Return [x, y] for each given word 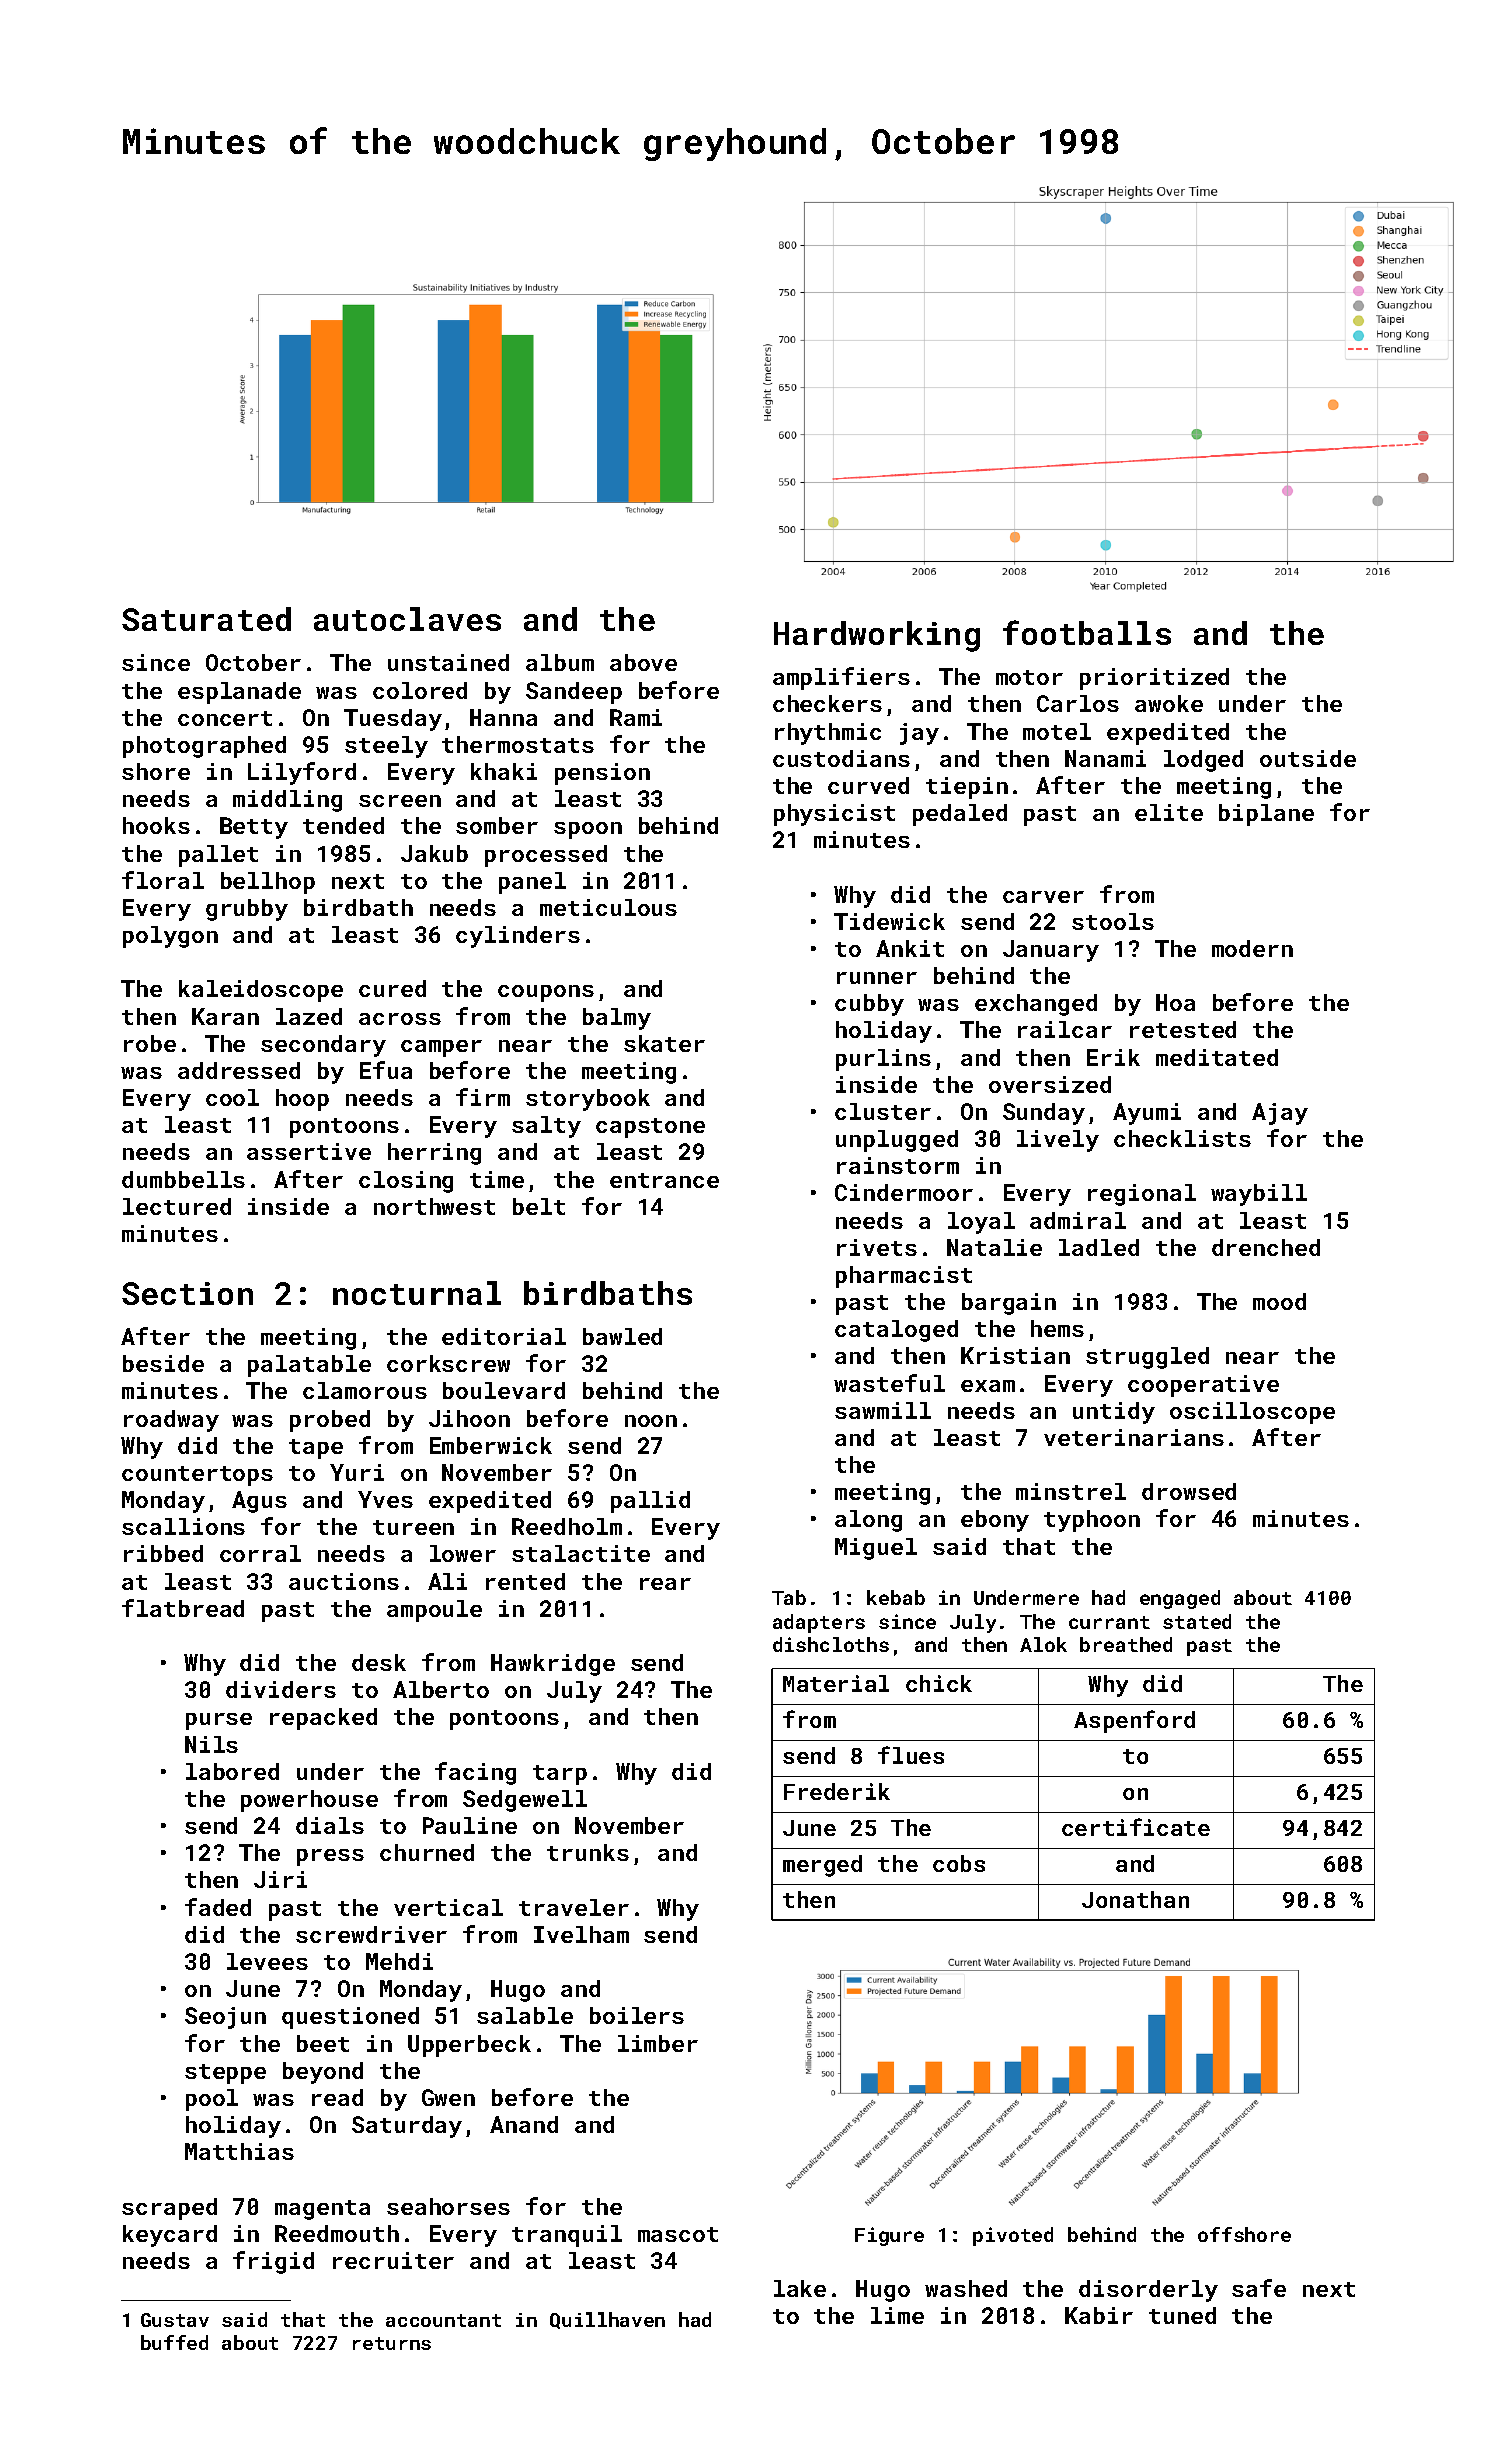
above [643, 662]
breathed [1126, 1644]
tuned [1182, 2315]
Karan [225, 1016]
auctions [344, 1581]
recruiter [393, 2260]
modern [1252, 948]
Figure [889, 2236]
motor [1029, 677]
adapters [819, 1623]
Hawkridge [553, 1665]
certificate [1136, 1827]
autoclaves [407, 619]
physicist [834, 815]
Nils [211, 1744]
